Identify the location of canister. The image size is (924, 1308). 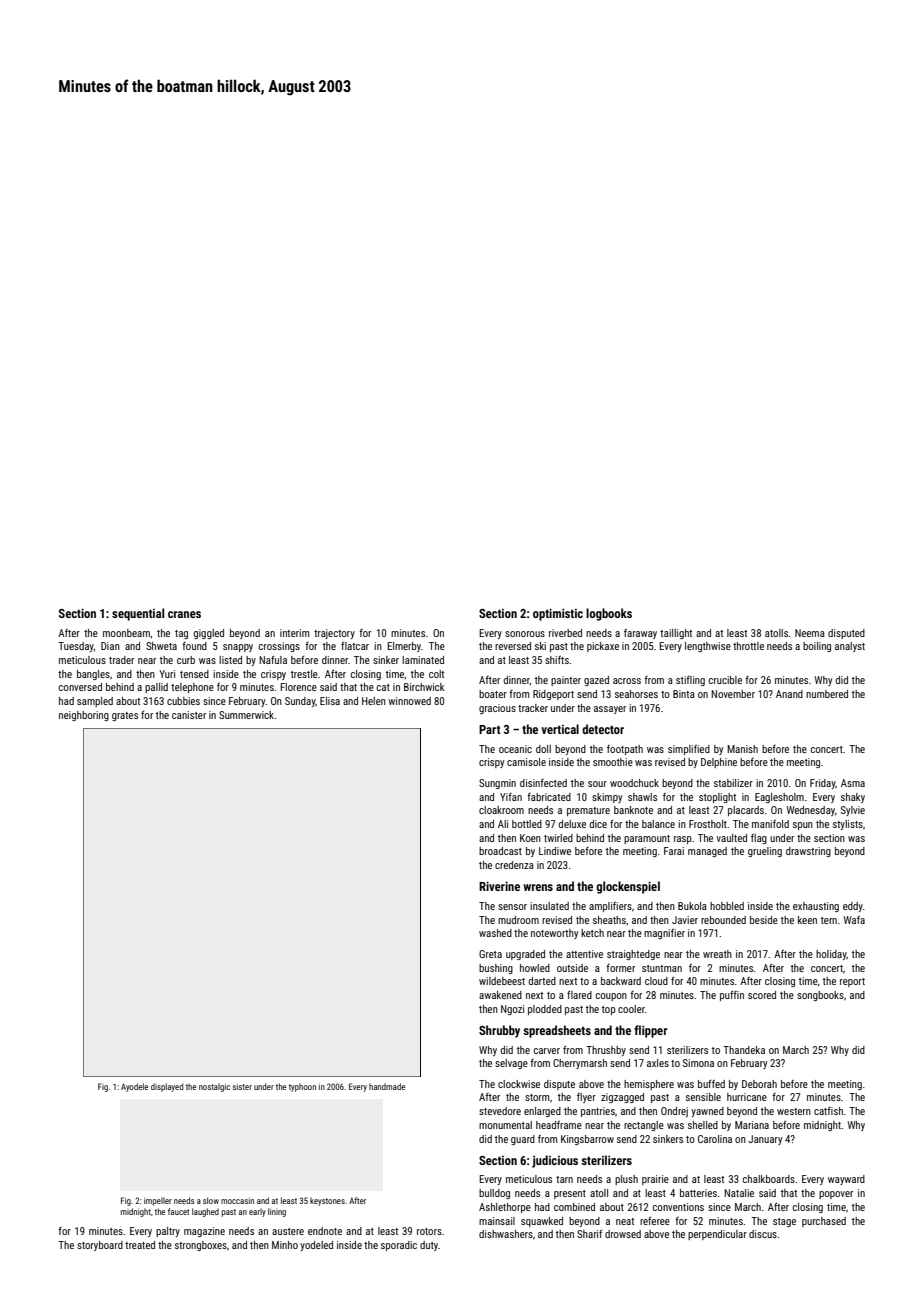
(189, 715).
